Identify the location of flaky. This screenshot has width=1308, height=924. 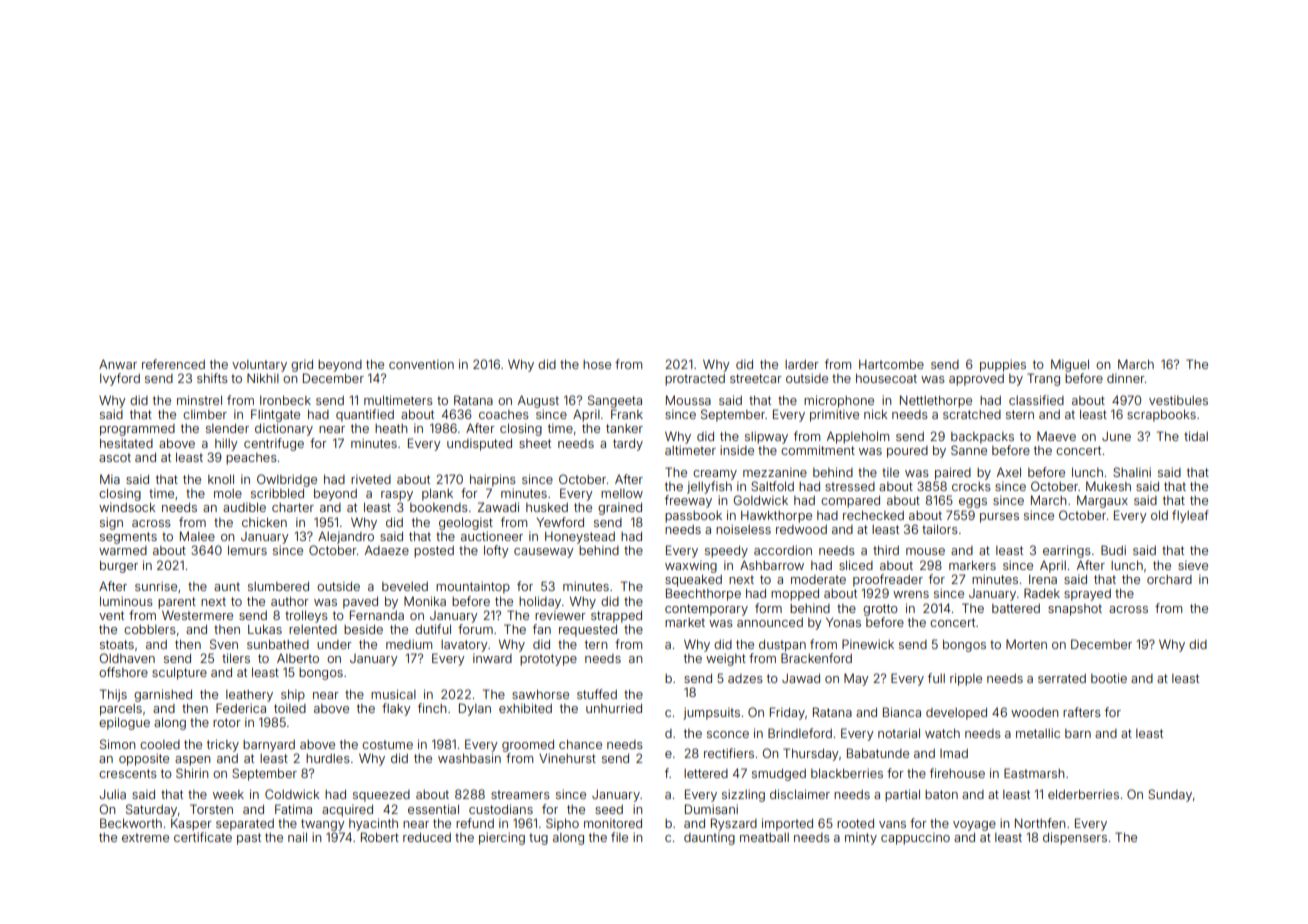
(396, 709).
